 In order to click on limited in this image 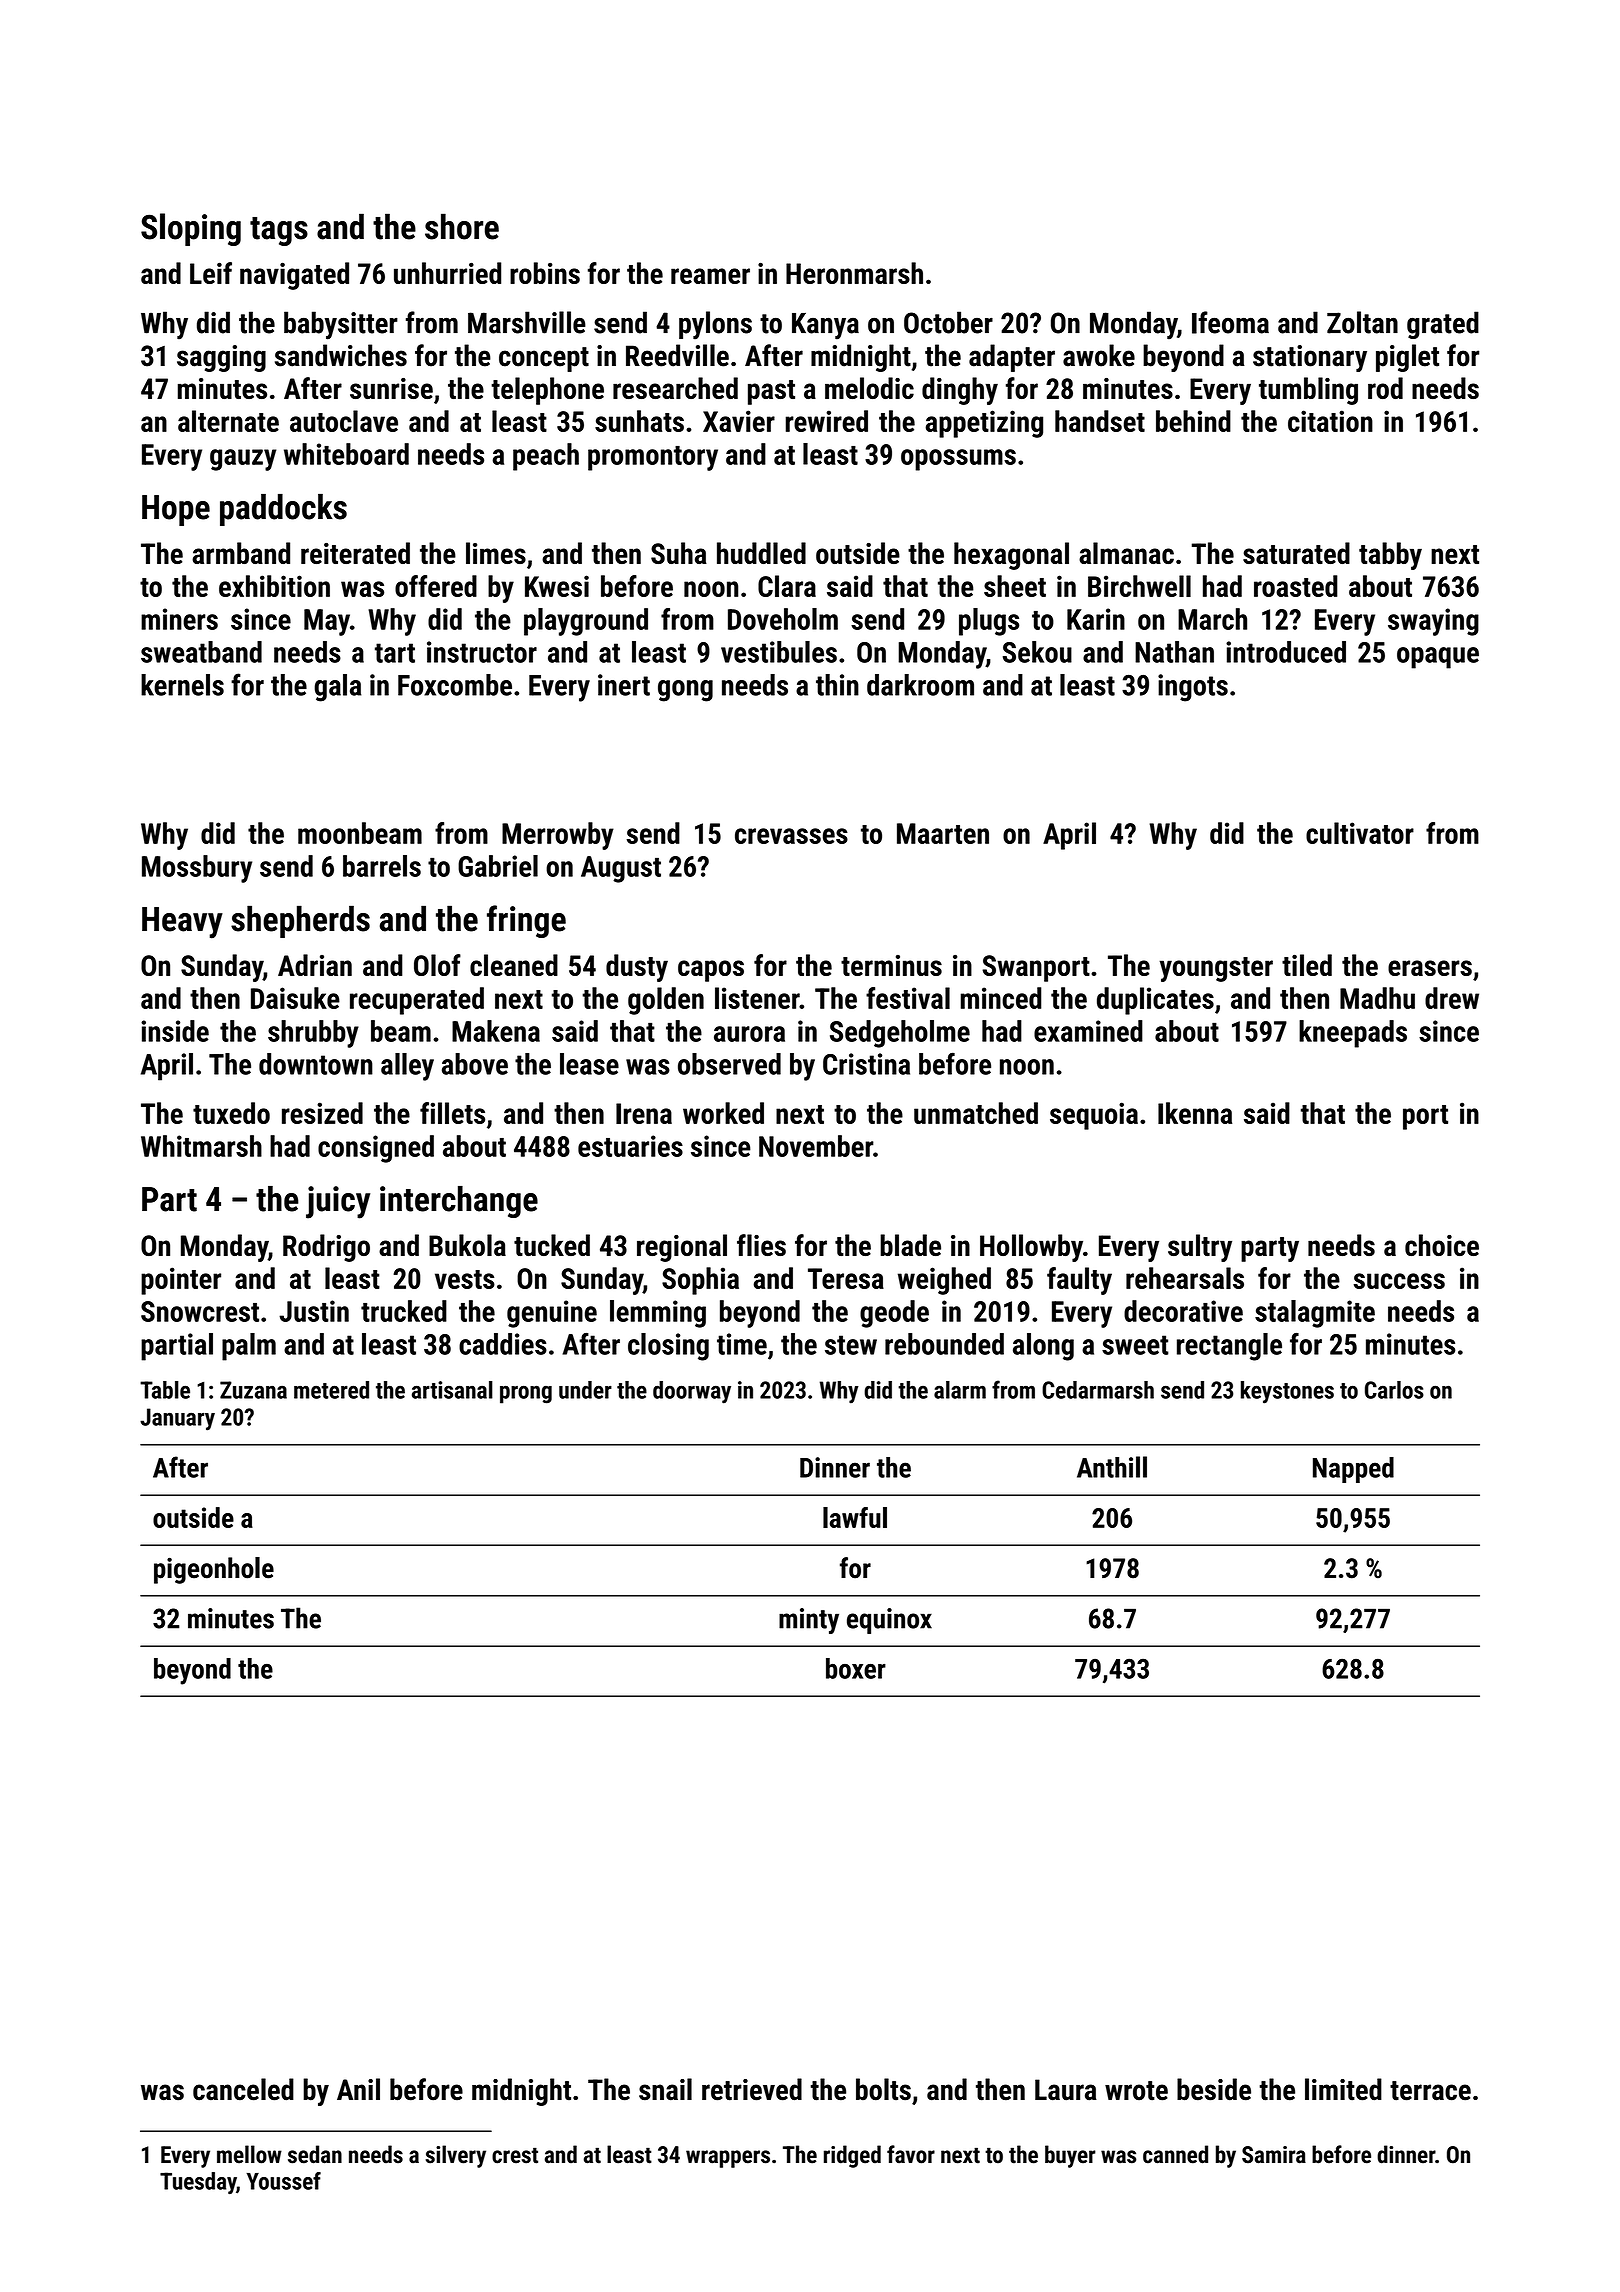, I will do `click(1343, 2089)`.
